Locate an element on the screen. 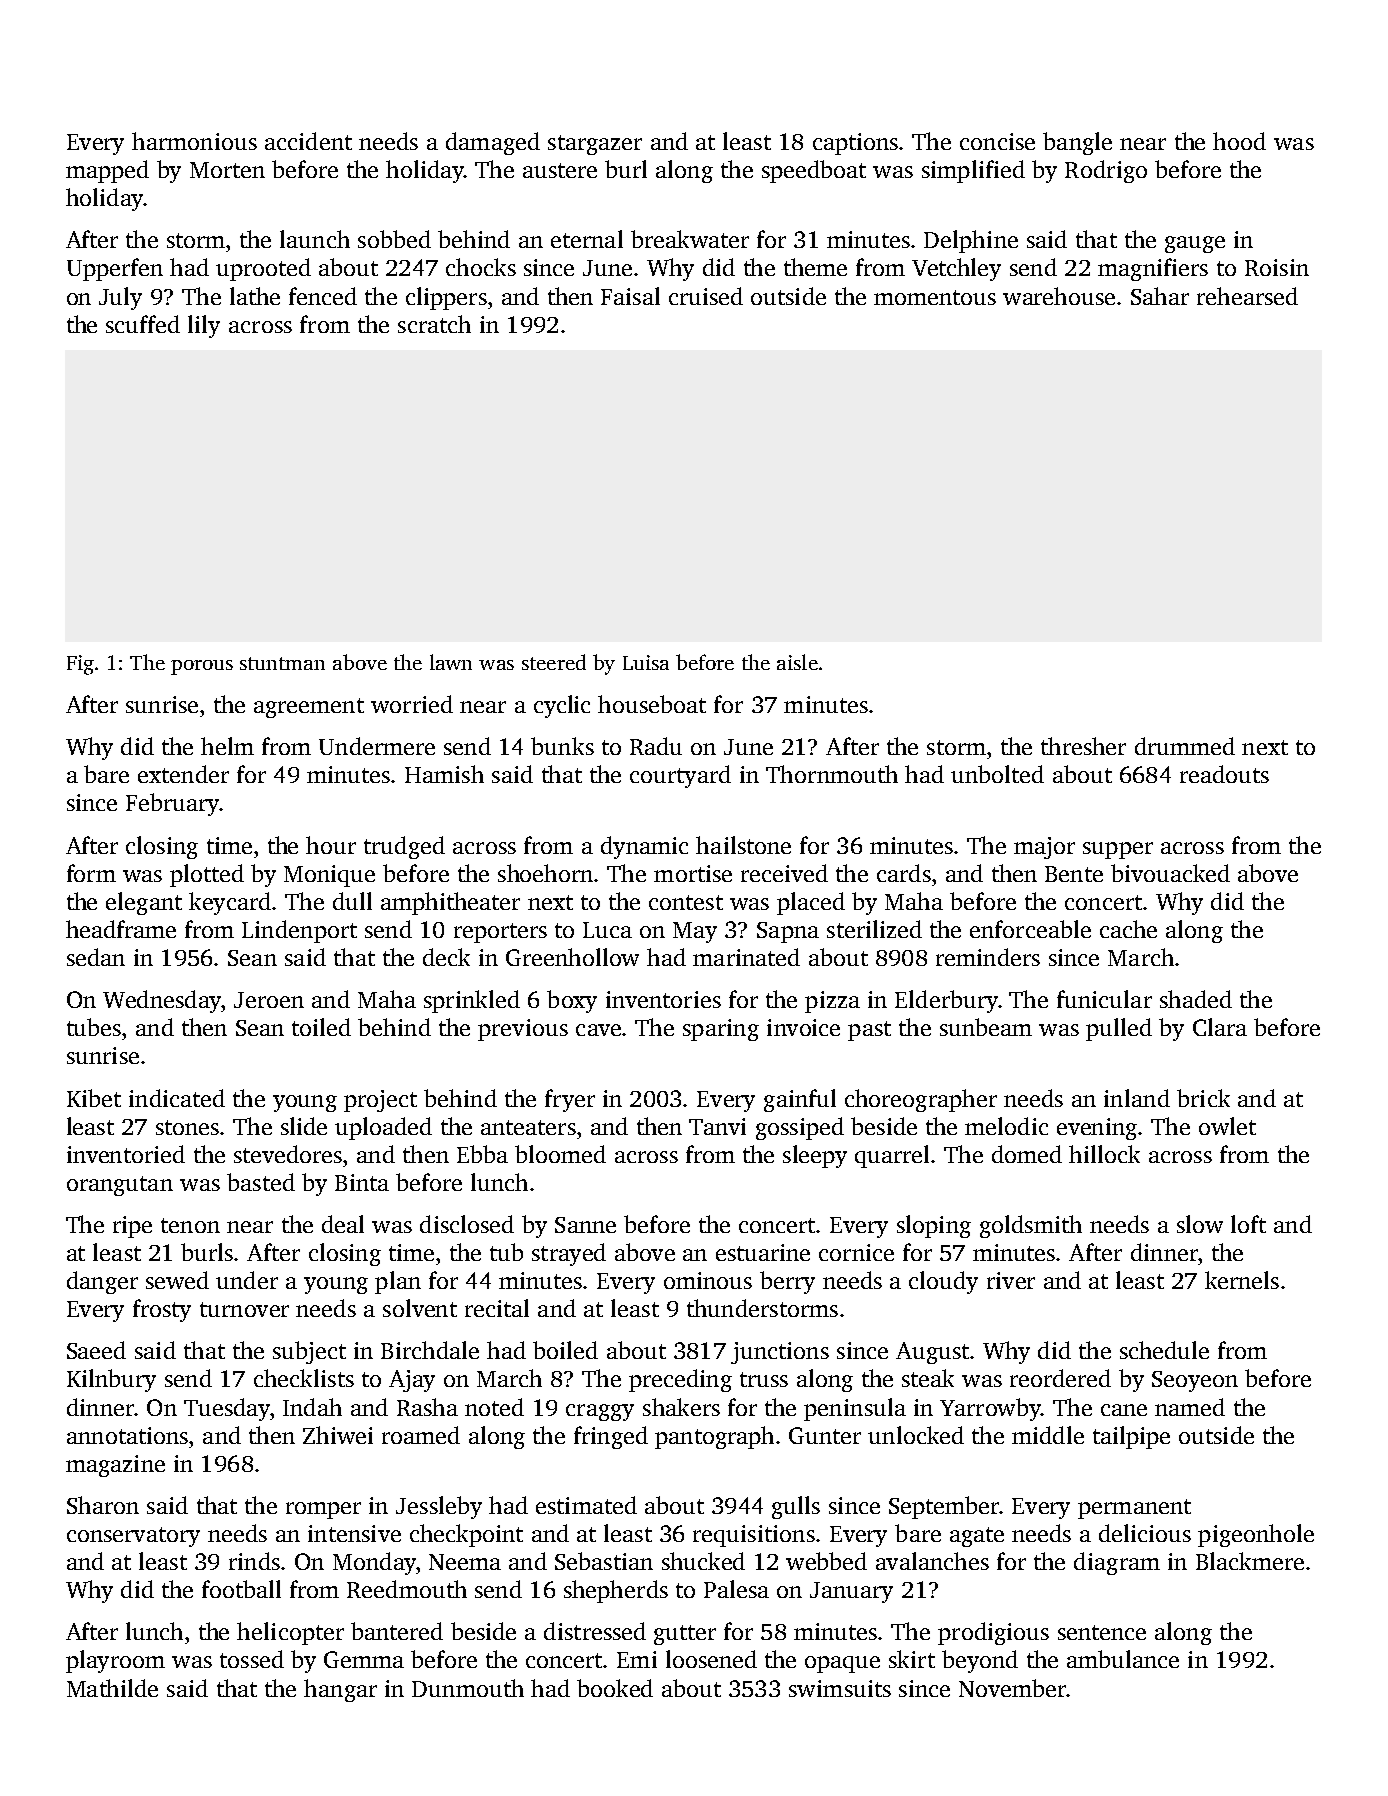  captions is located at coordinates (856, 144).
